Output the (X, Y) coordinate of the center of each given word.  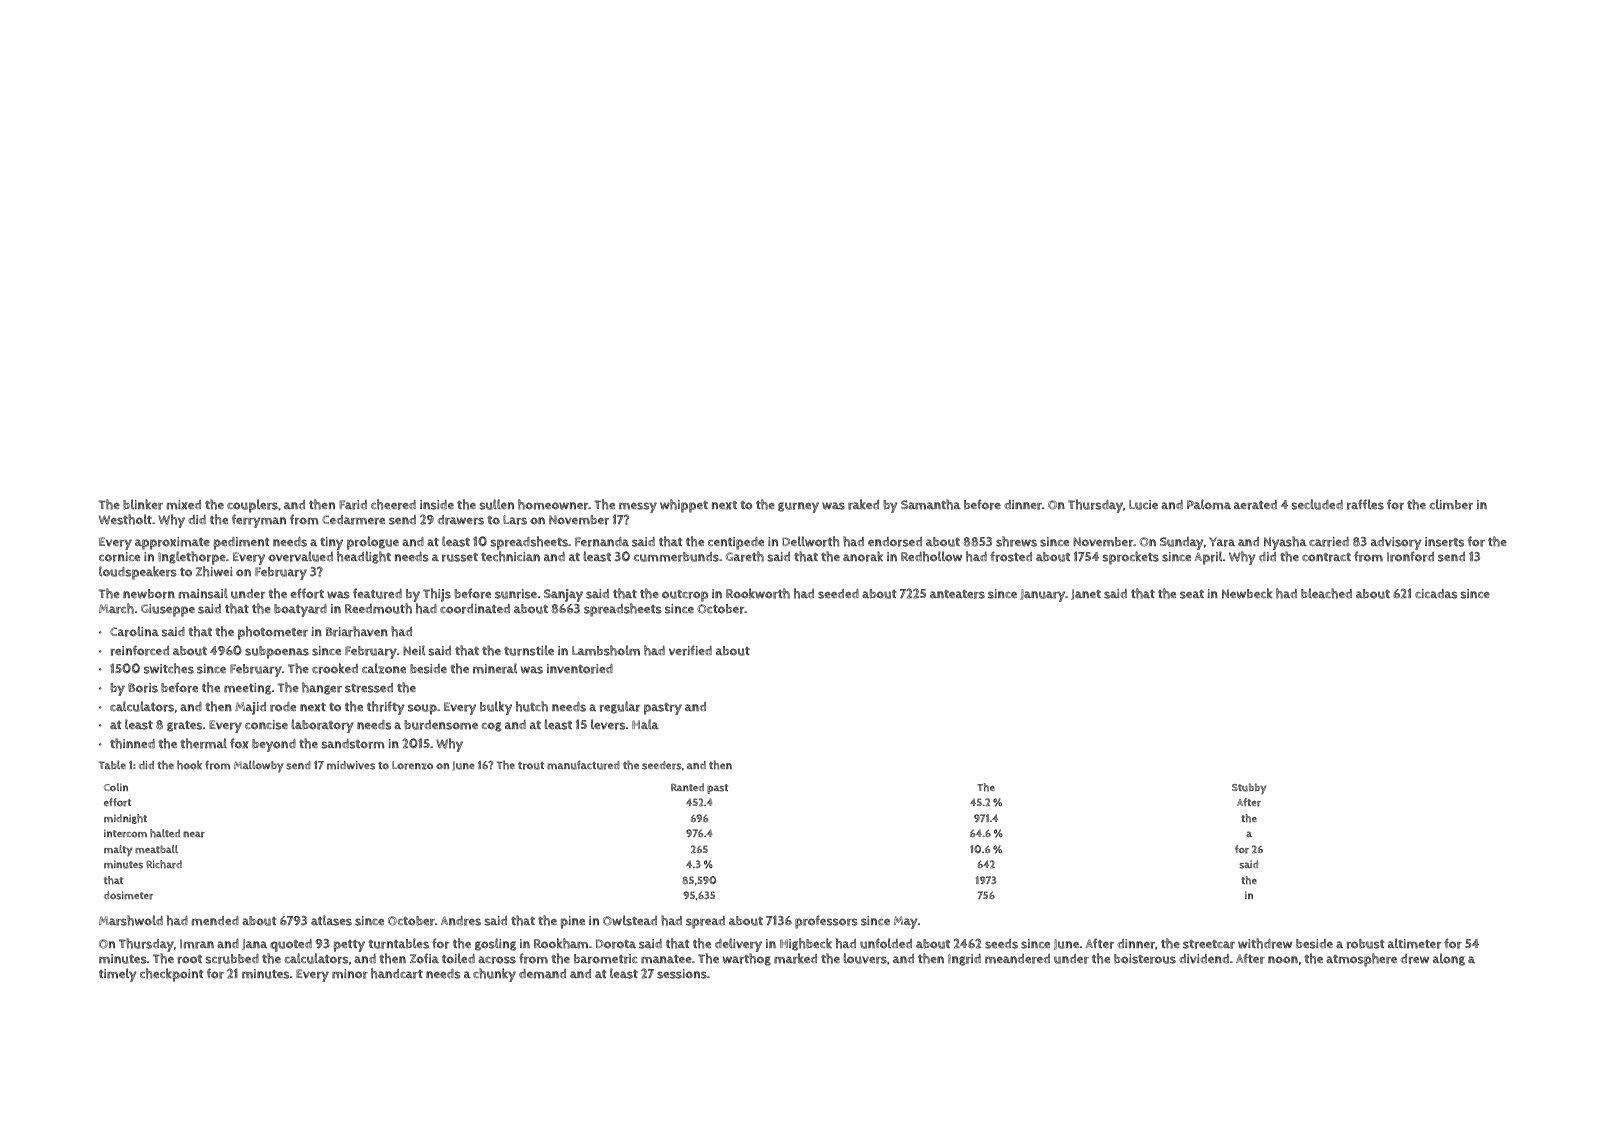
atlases (331, 920)
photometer (273, 633)
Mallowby (259, 766)
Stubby (1249, 789)
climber (1451, 504)
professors (826, 922)
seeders (662, 765)
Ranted (687, 787)
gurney (798, 507)
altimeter (1414, 943)
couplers (252, 506)
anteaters (957, 594)
